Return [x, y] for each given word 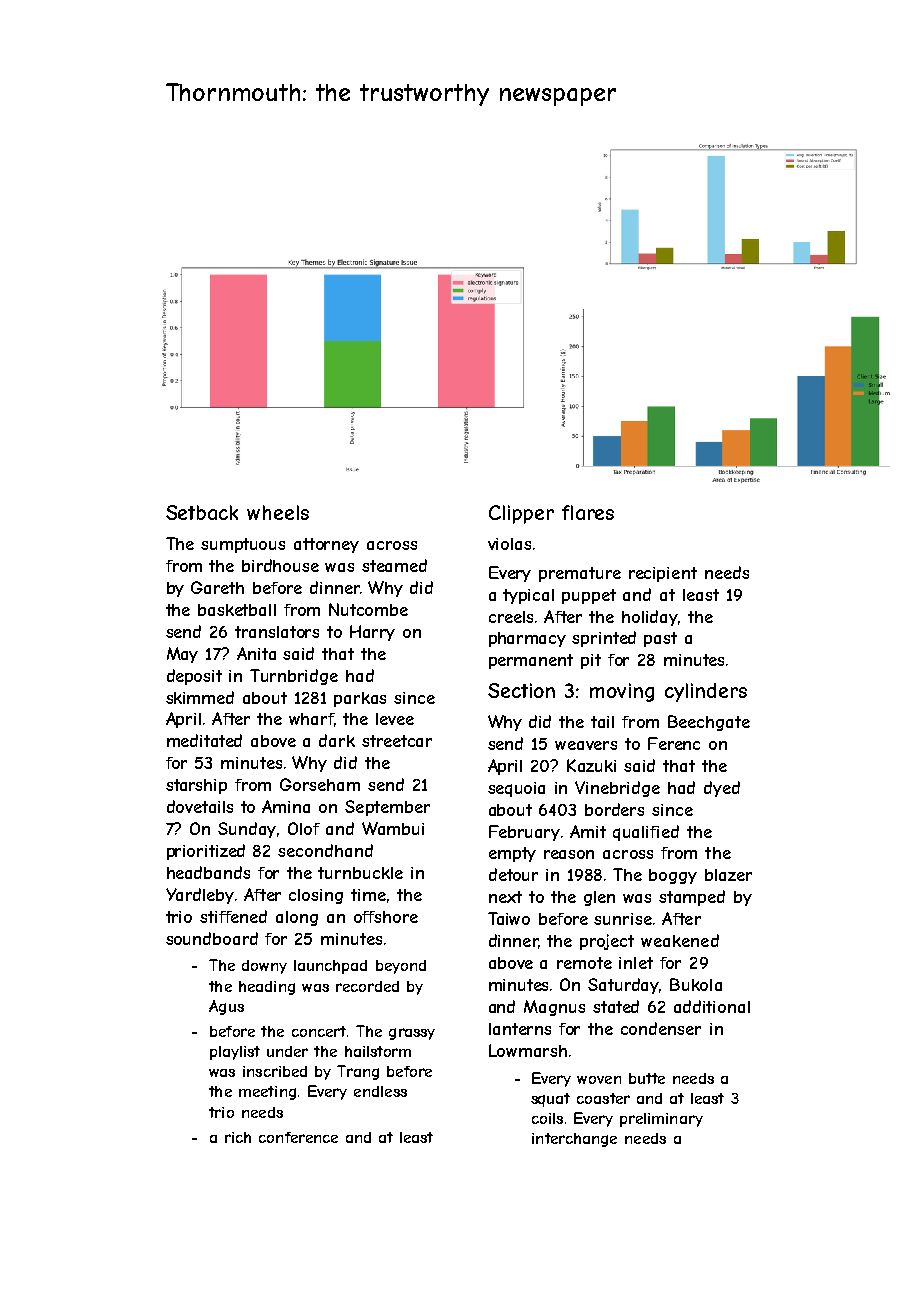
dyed [722, 789]
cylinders [706, 692]
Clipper [521, 514]
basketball [237, 610]
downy [264, 967]
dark [337, 740]
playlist [235, 1053]
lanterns [520, 1029]
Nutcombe [368, 609]
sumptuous [243, 545]
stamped [692, 898]
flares [588, 512]
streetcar [397, 741]
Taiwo [509, 918]
